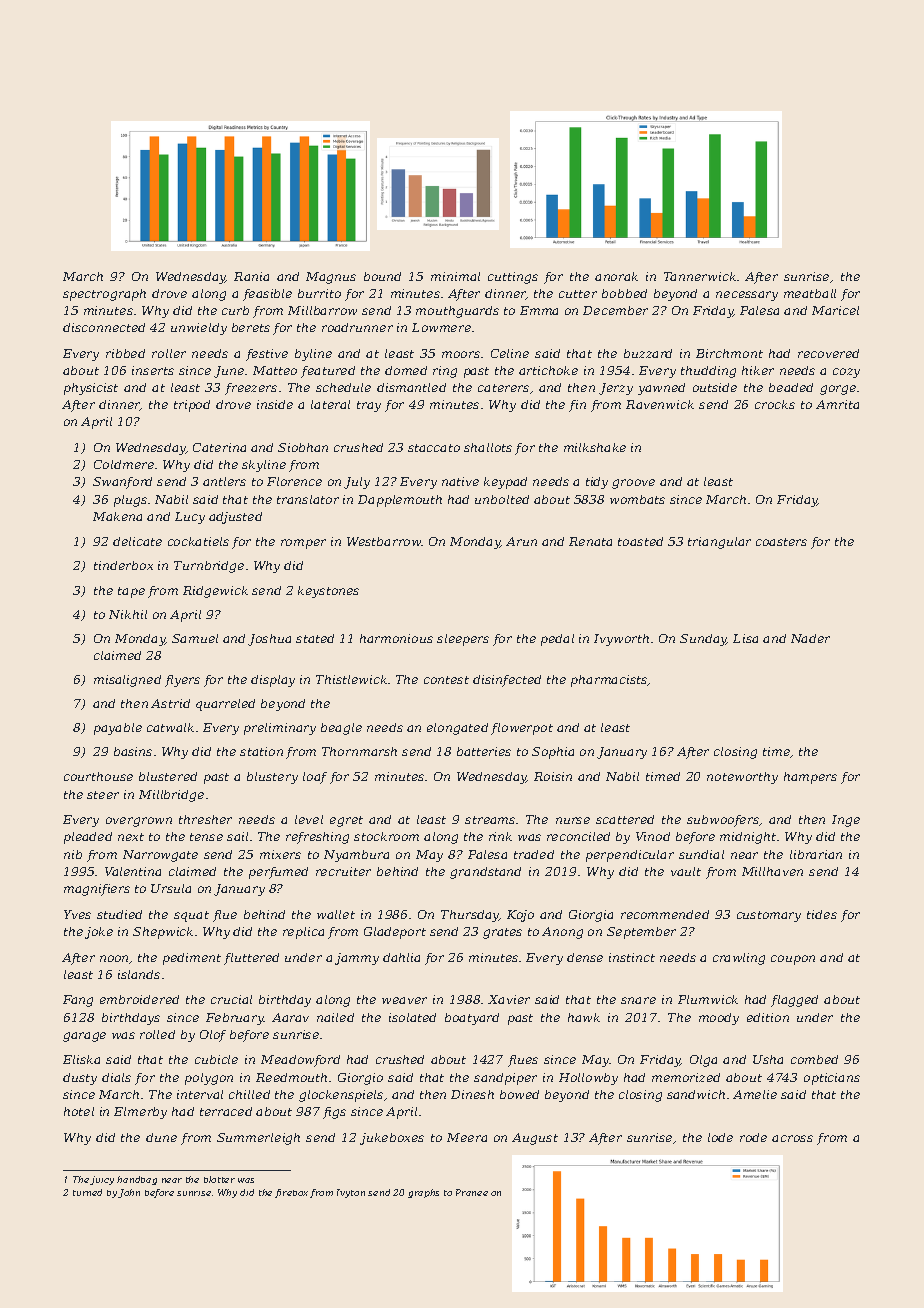  Describe the element at coordinates (703, 1061) in the screenshot. I see `Olga` at that location.
